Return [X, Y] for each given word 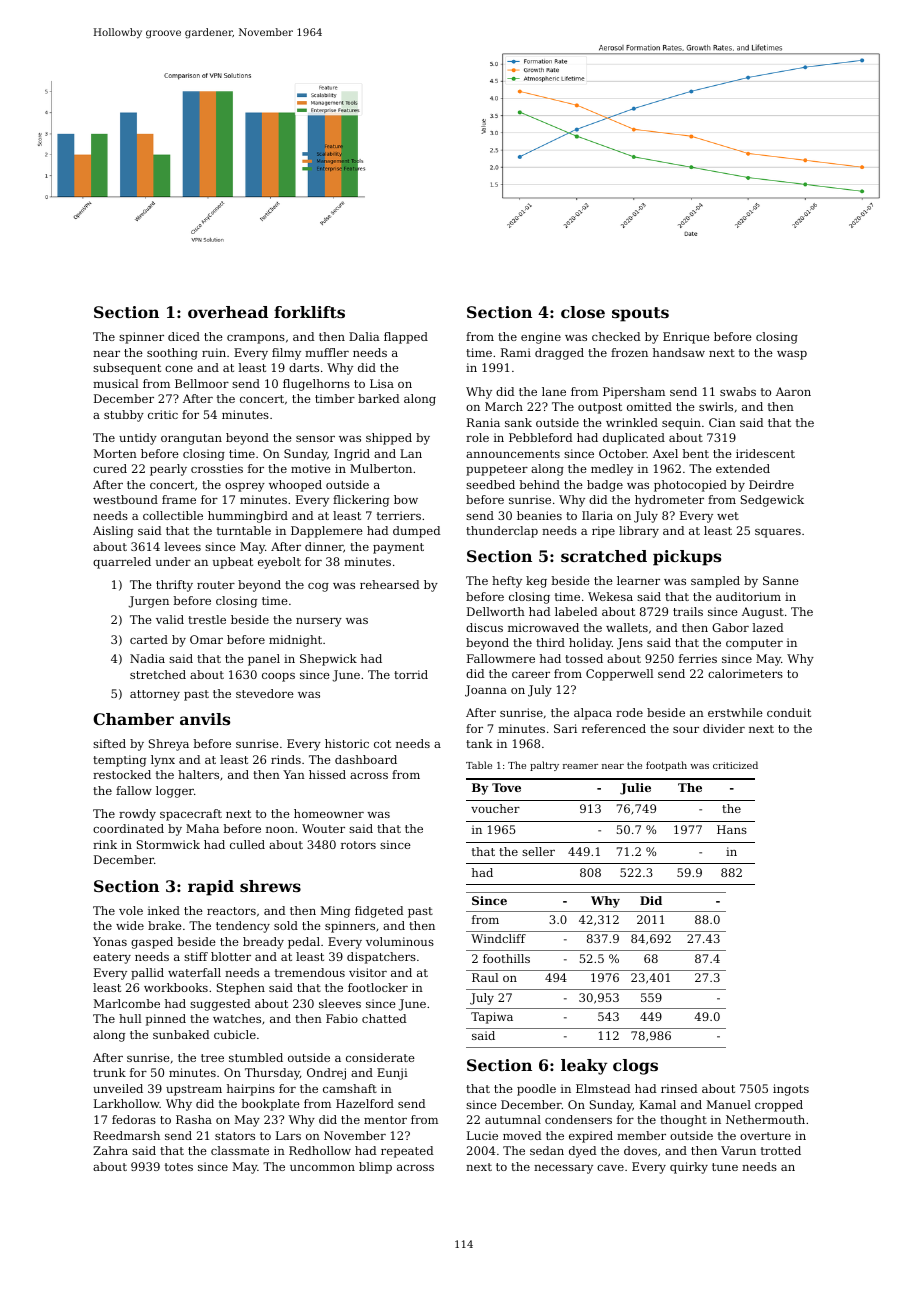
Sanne [781, 580]
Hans [732, 829]
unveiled [118, 1088]
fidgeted [379, 912]
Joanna [486, 691]
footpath [666, 766]
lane [554, 391]
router [216, 585]
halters [198, 774]
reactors [231, 911]
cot [382, 744]
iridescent [765, 453]
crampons [256, 339]
